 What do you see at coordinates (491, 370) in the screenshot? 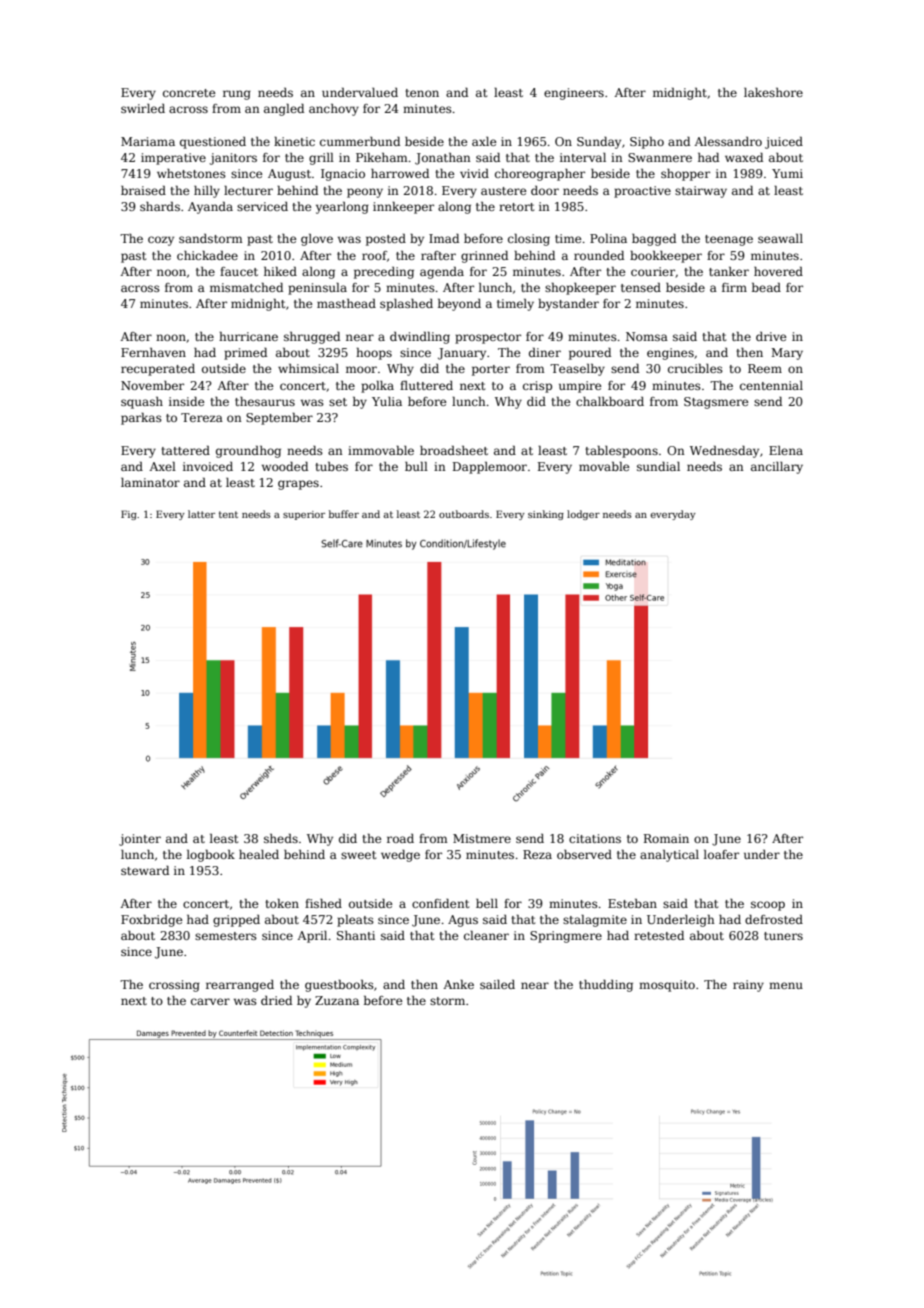
I see `porter` at bounding box center [491, 370].
